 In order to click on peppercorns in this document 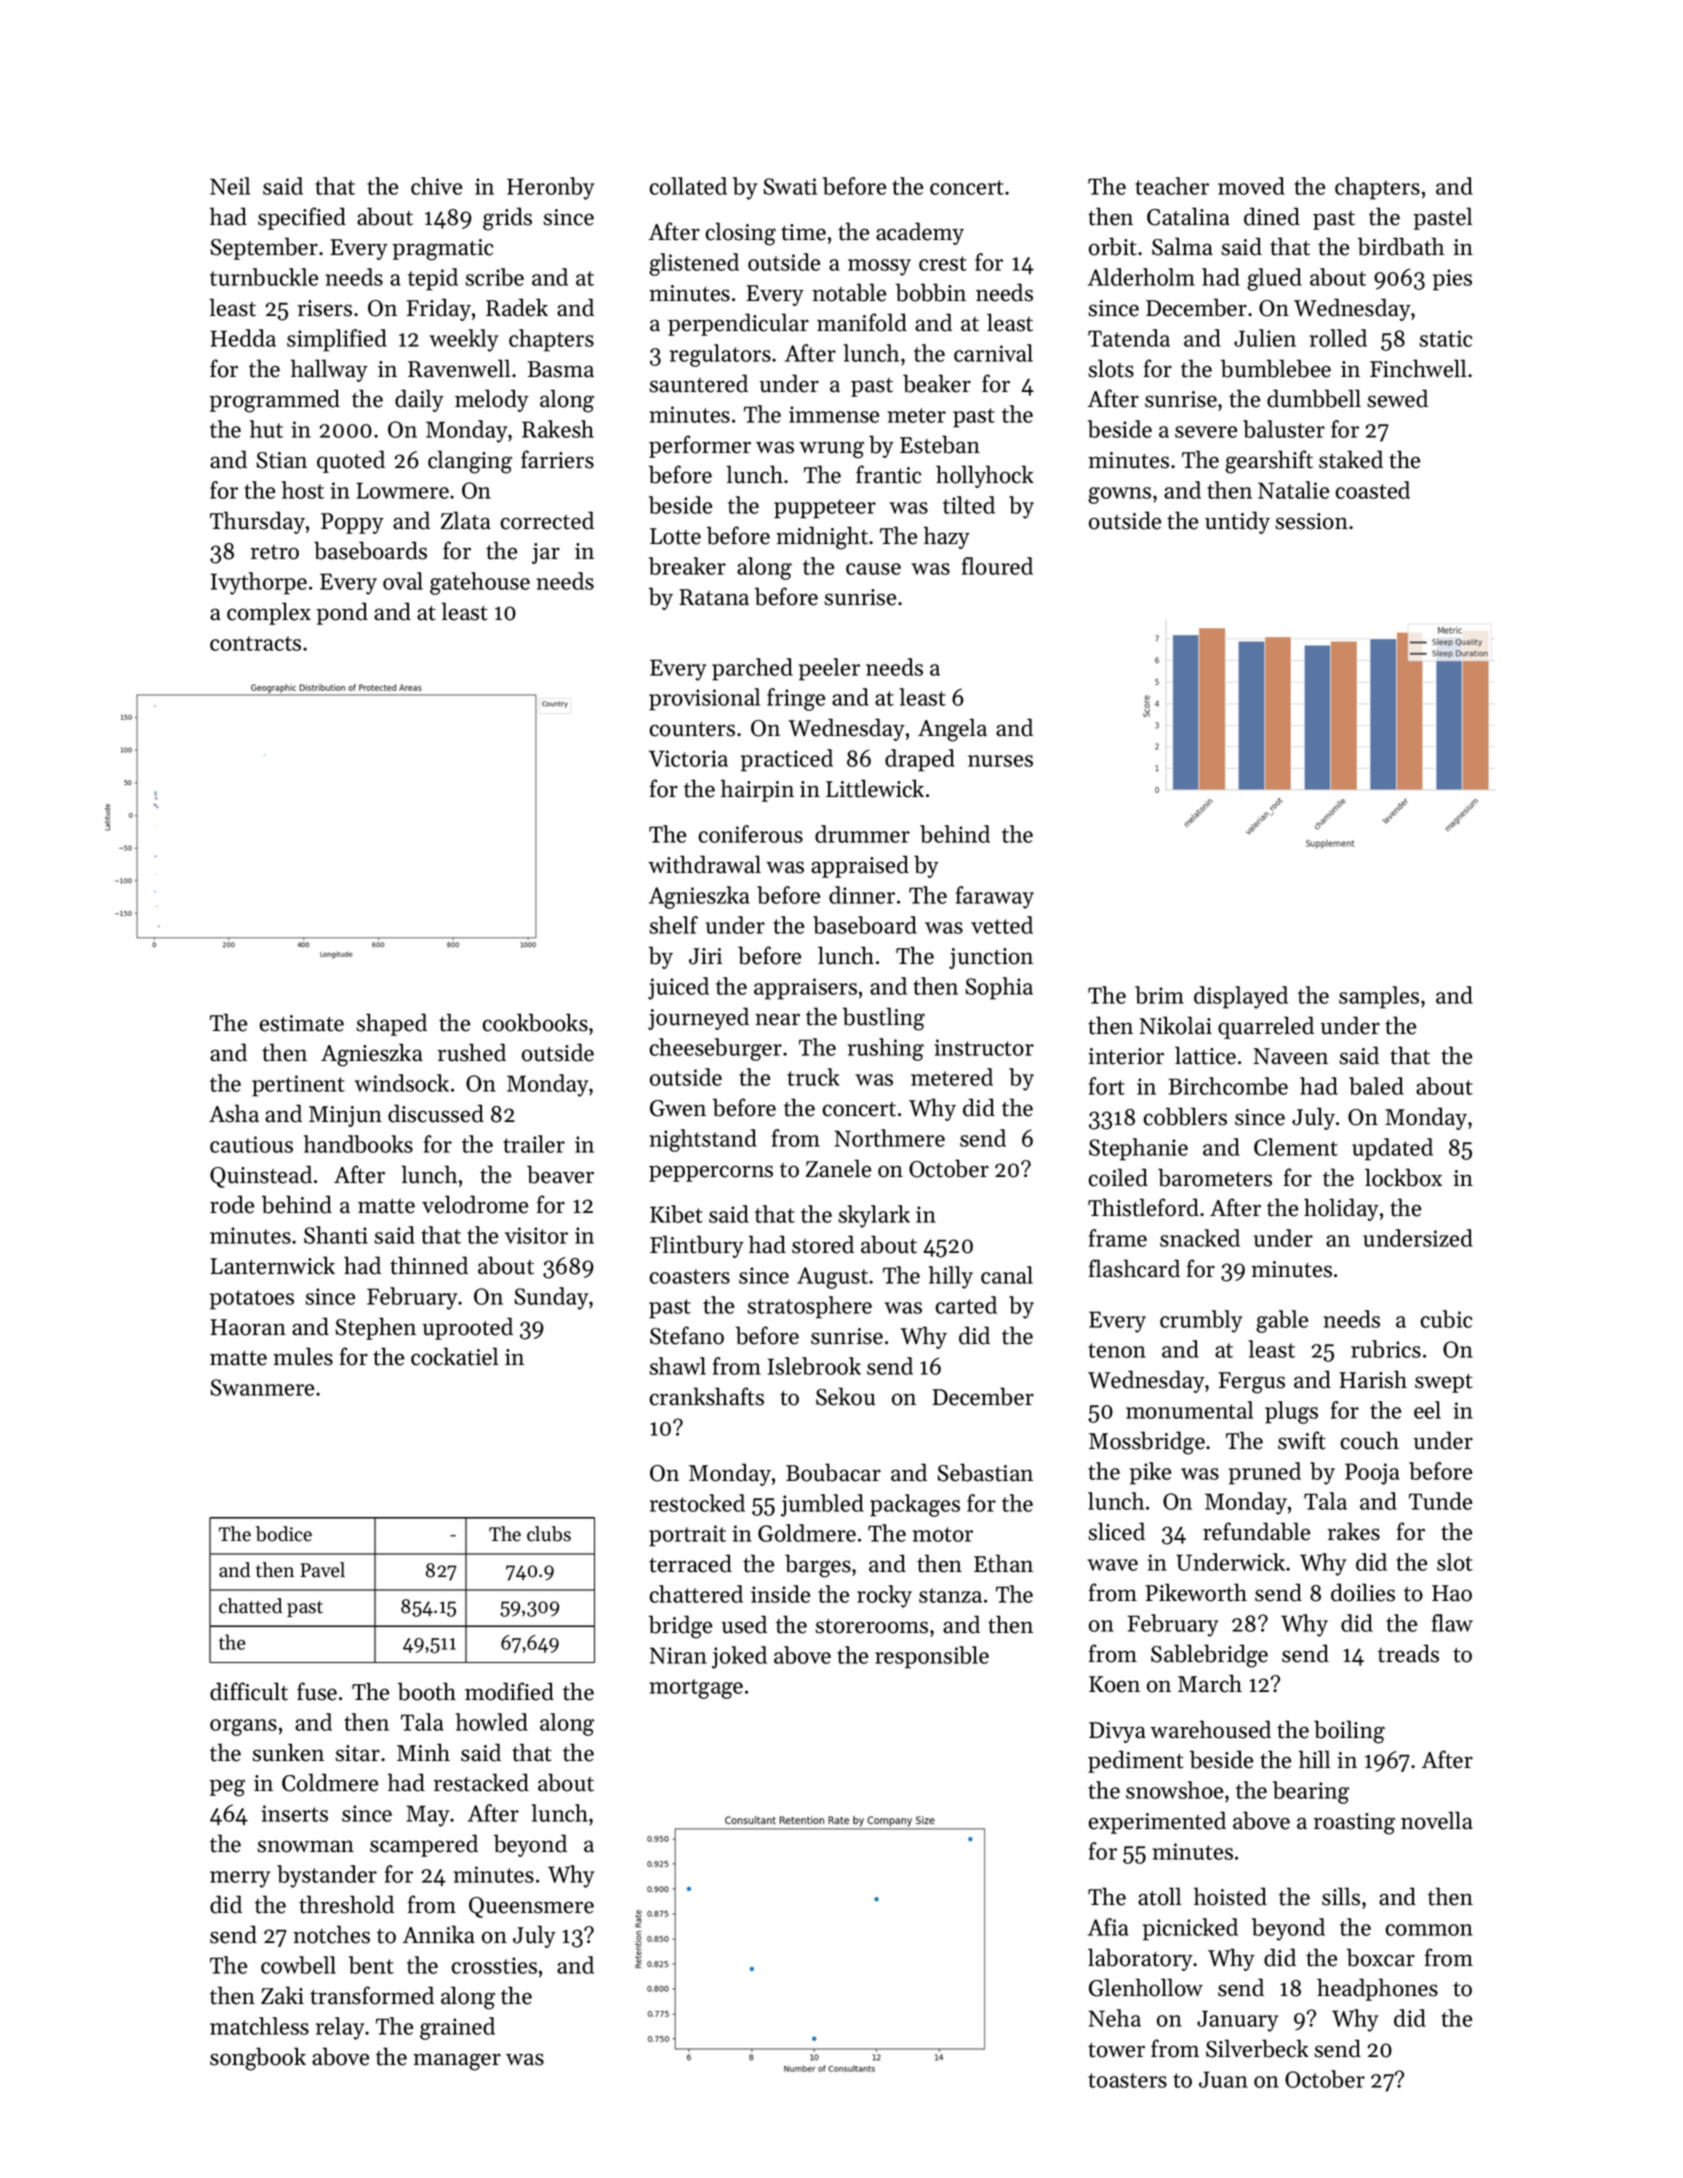, I will do `click(711, 1173)`.
